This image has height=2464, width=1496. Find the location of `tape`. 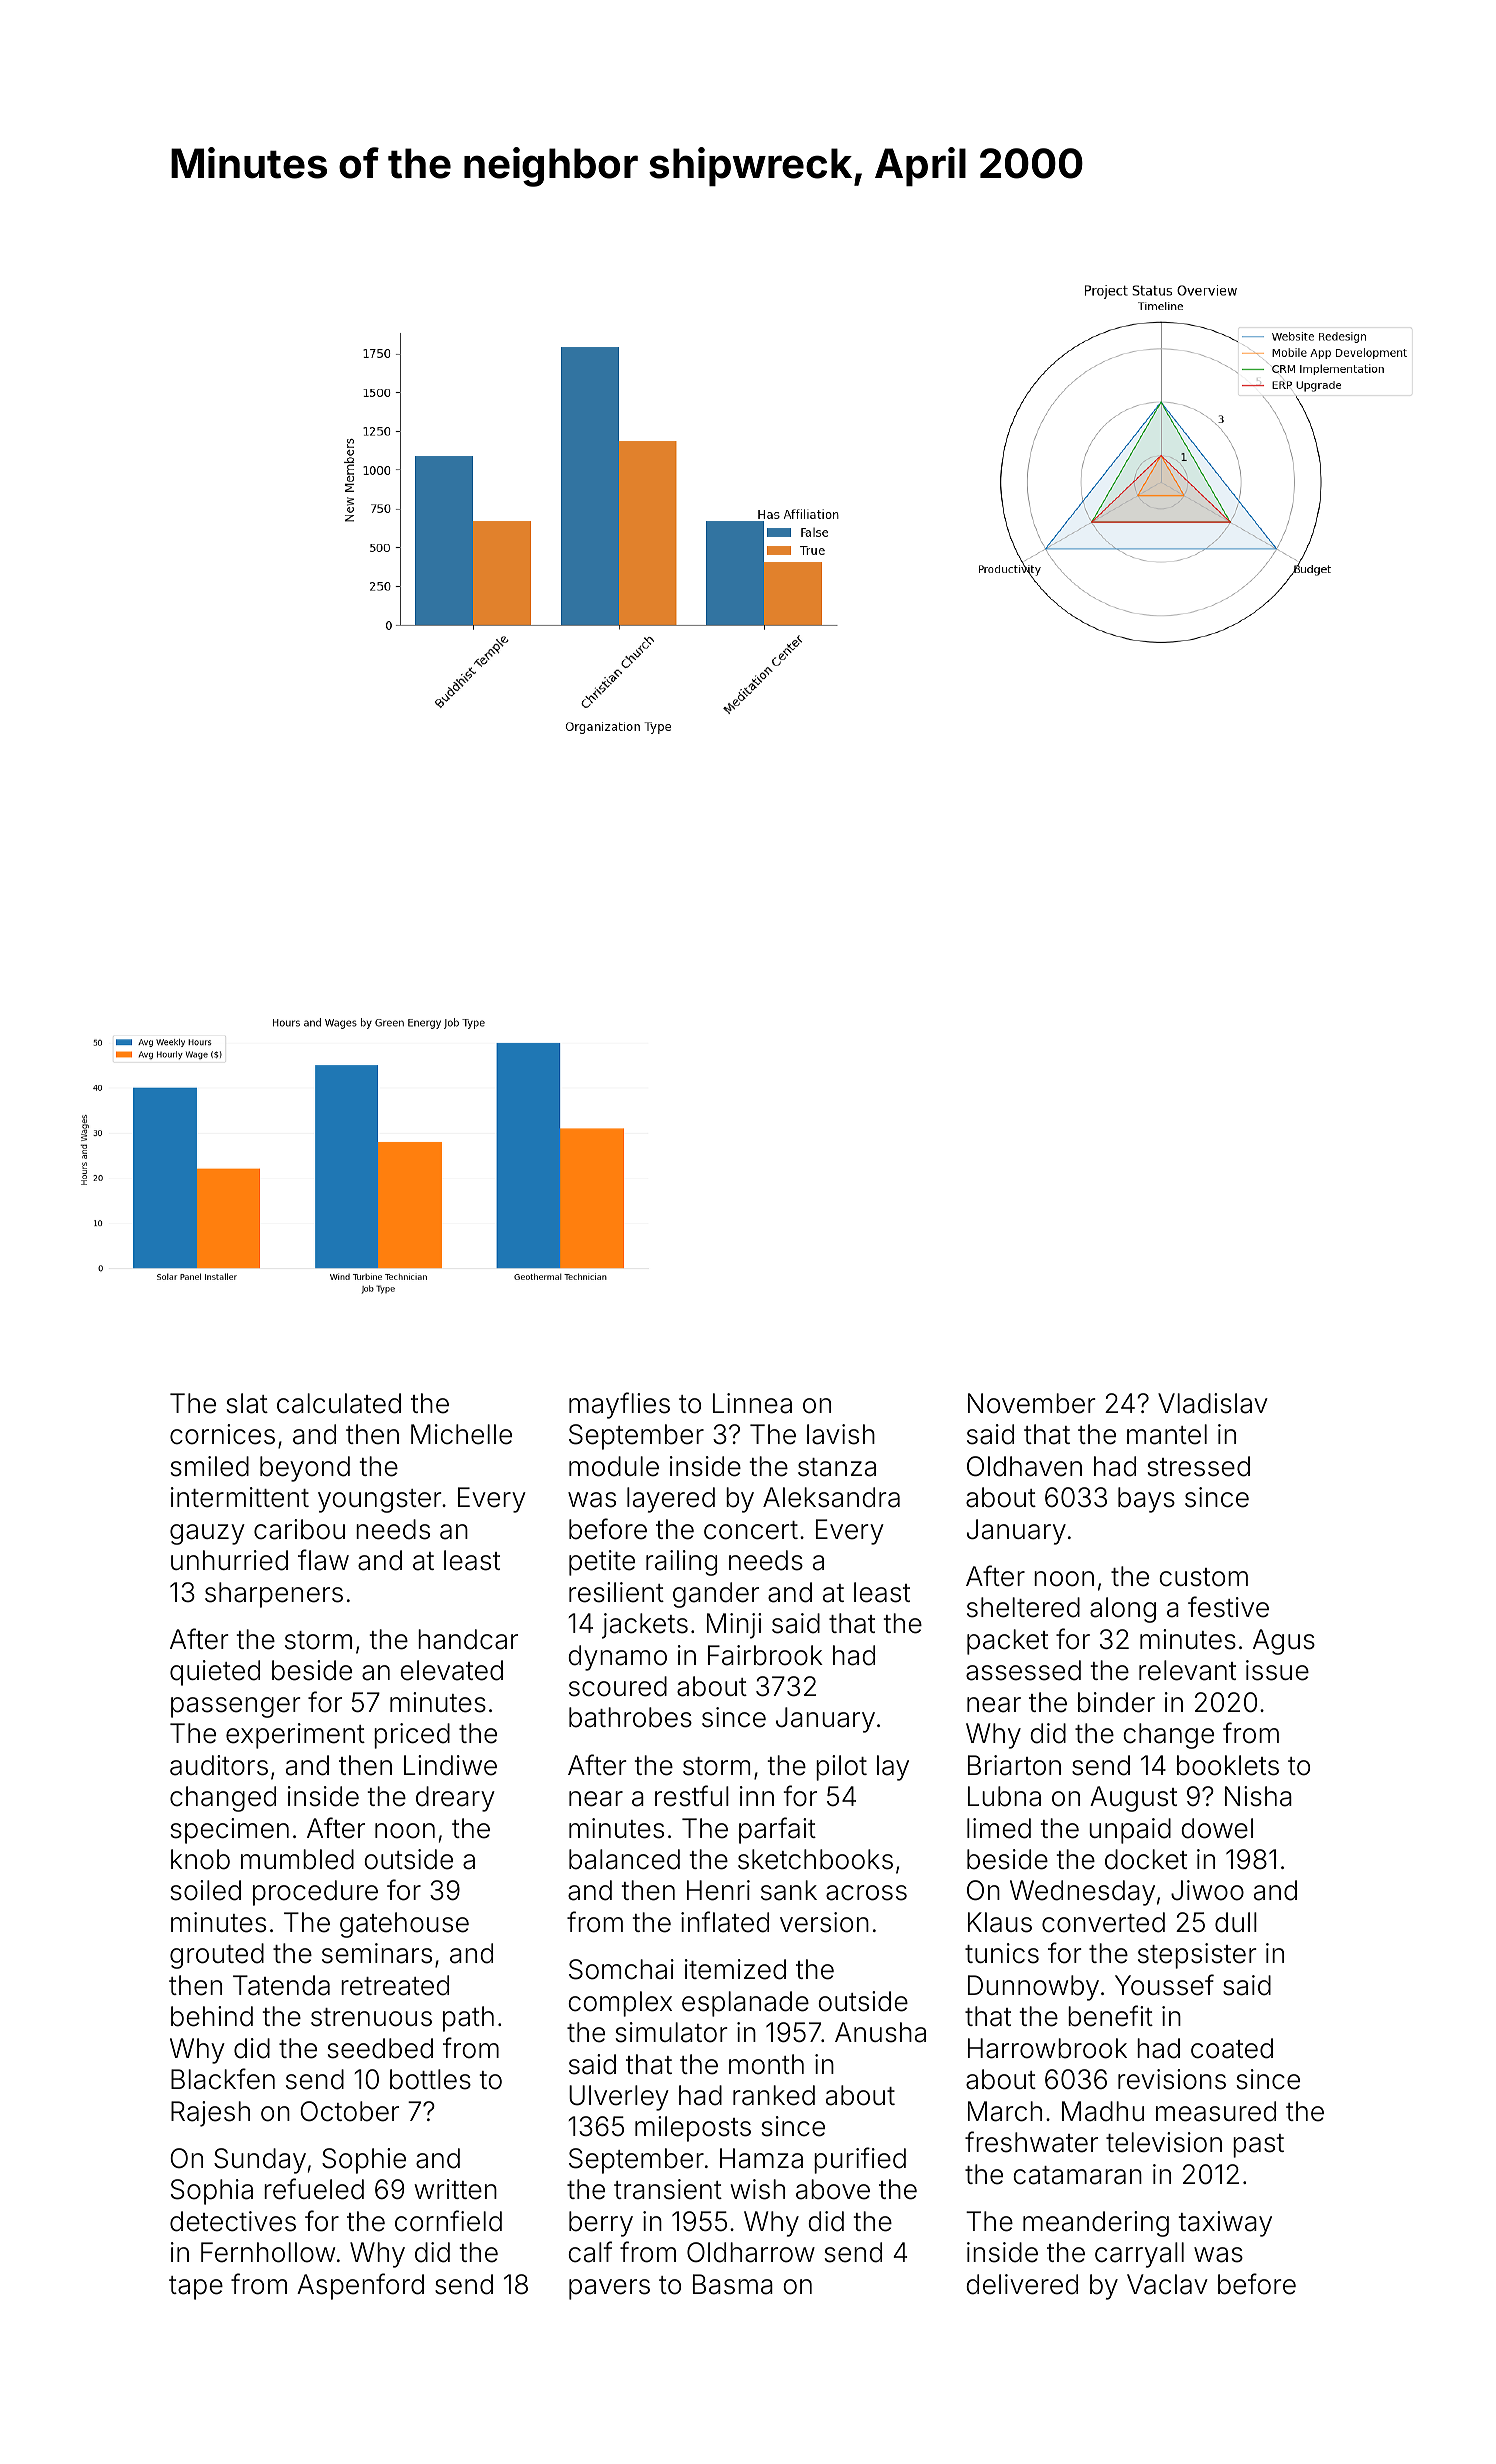

tape is located at coordinates (196, 2288).
